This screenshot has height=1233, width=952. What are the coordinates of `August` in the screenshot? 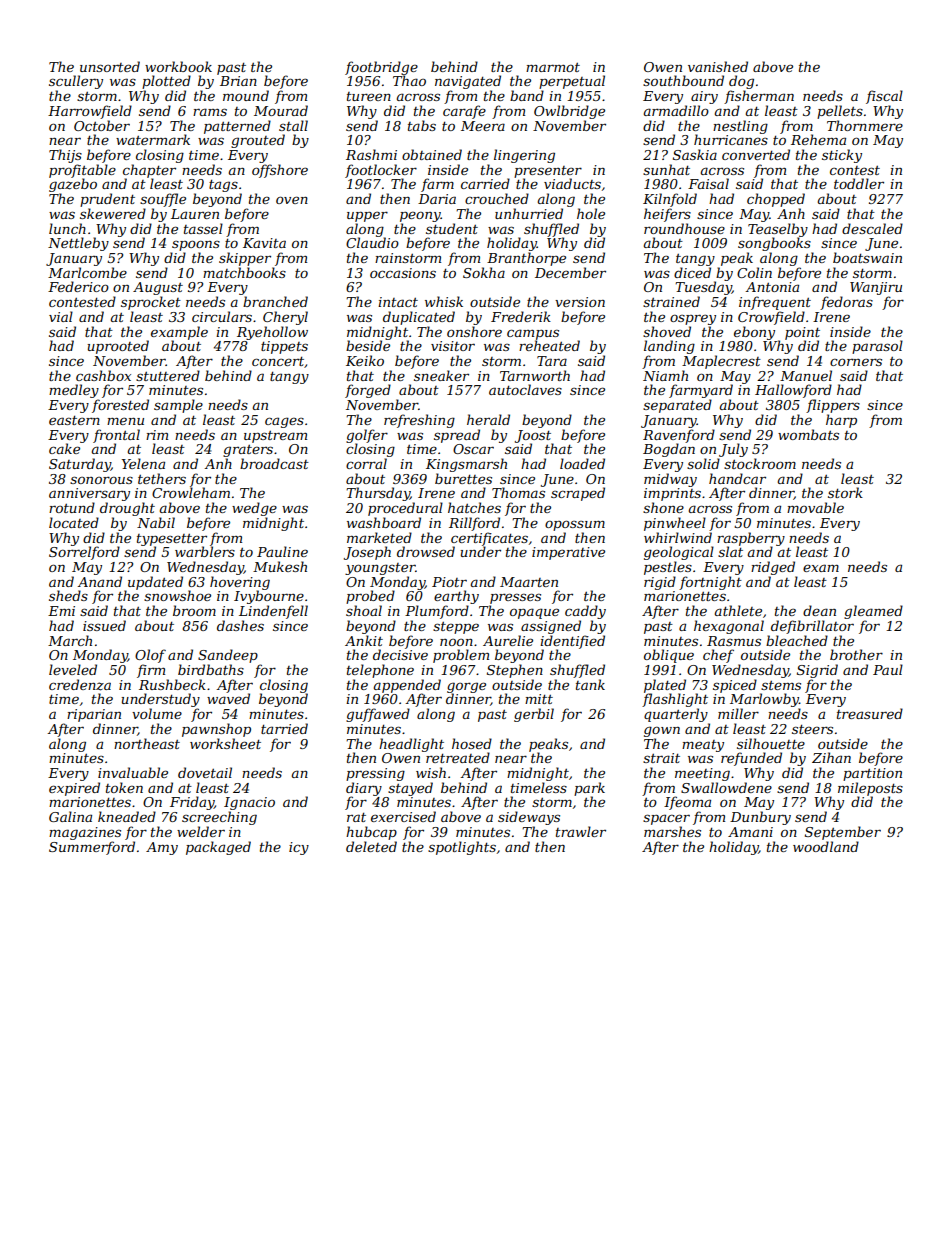 It's located at (158, 288).
